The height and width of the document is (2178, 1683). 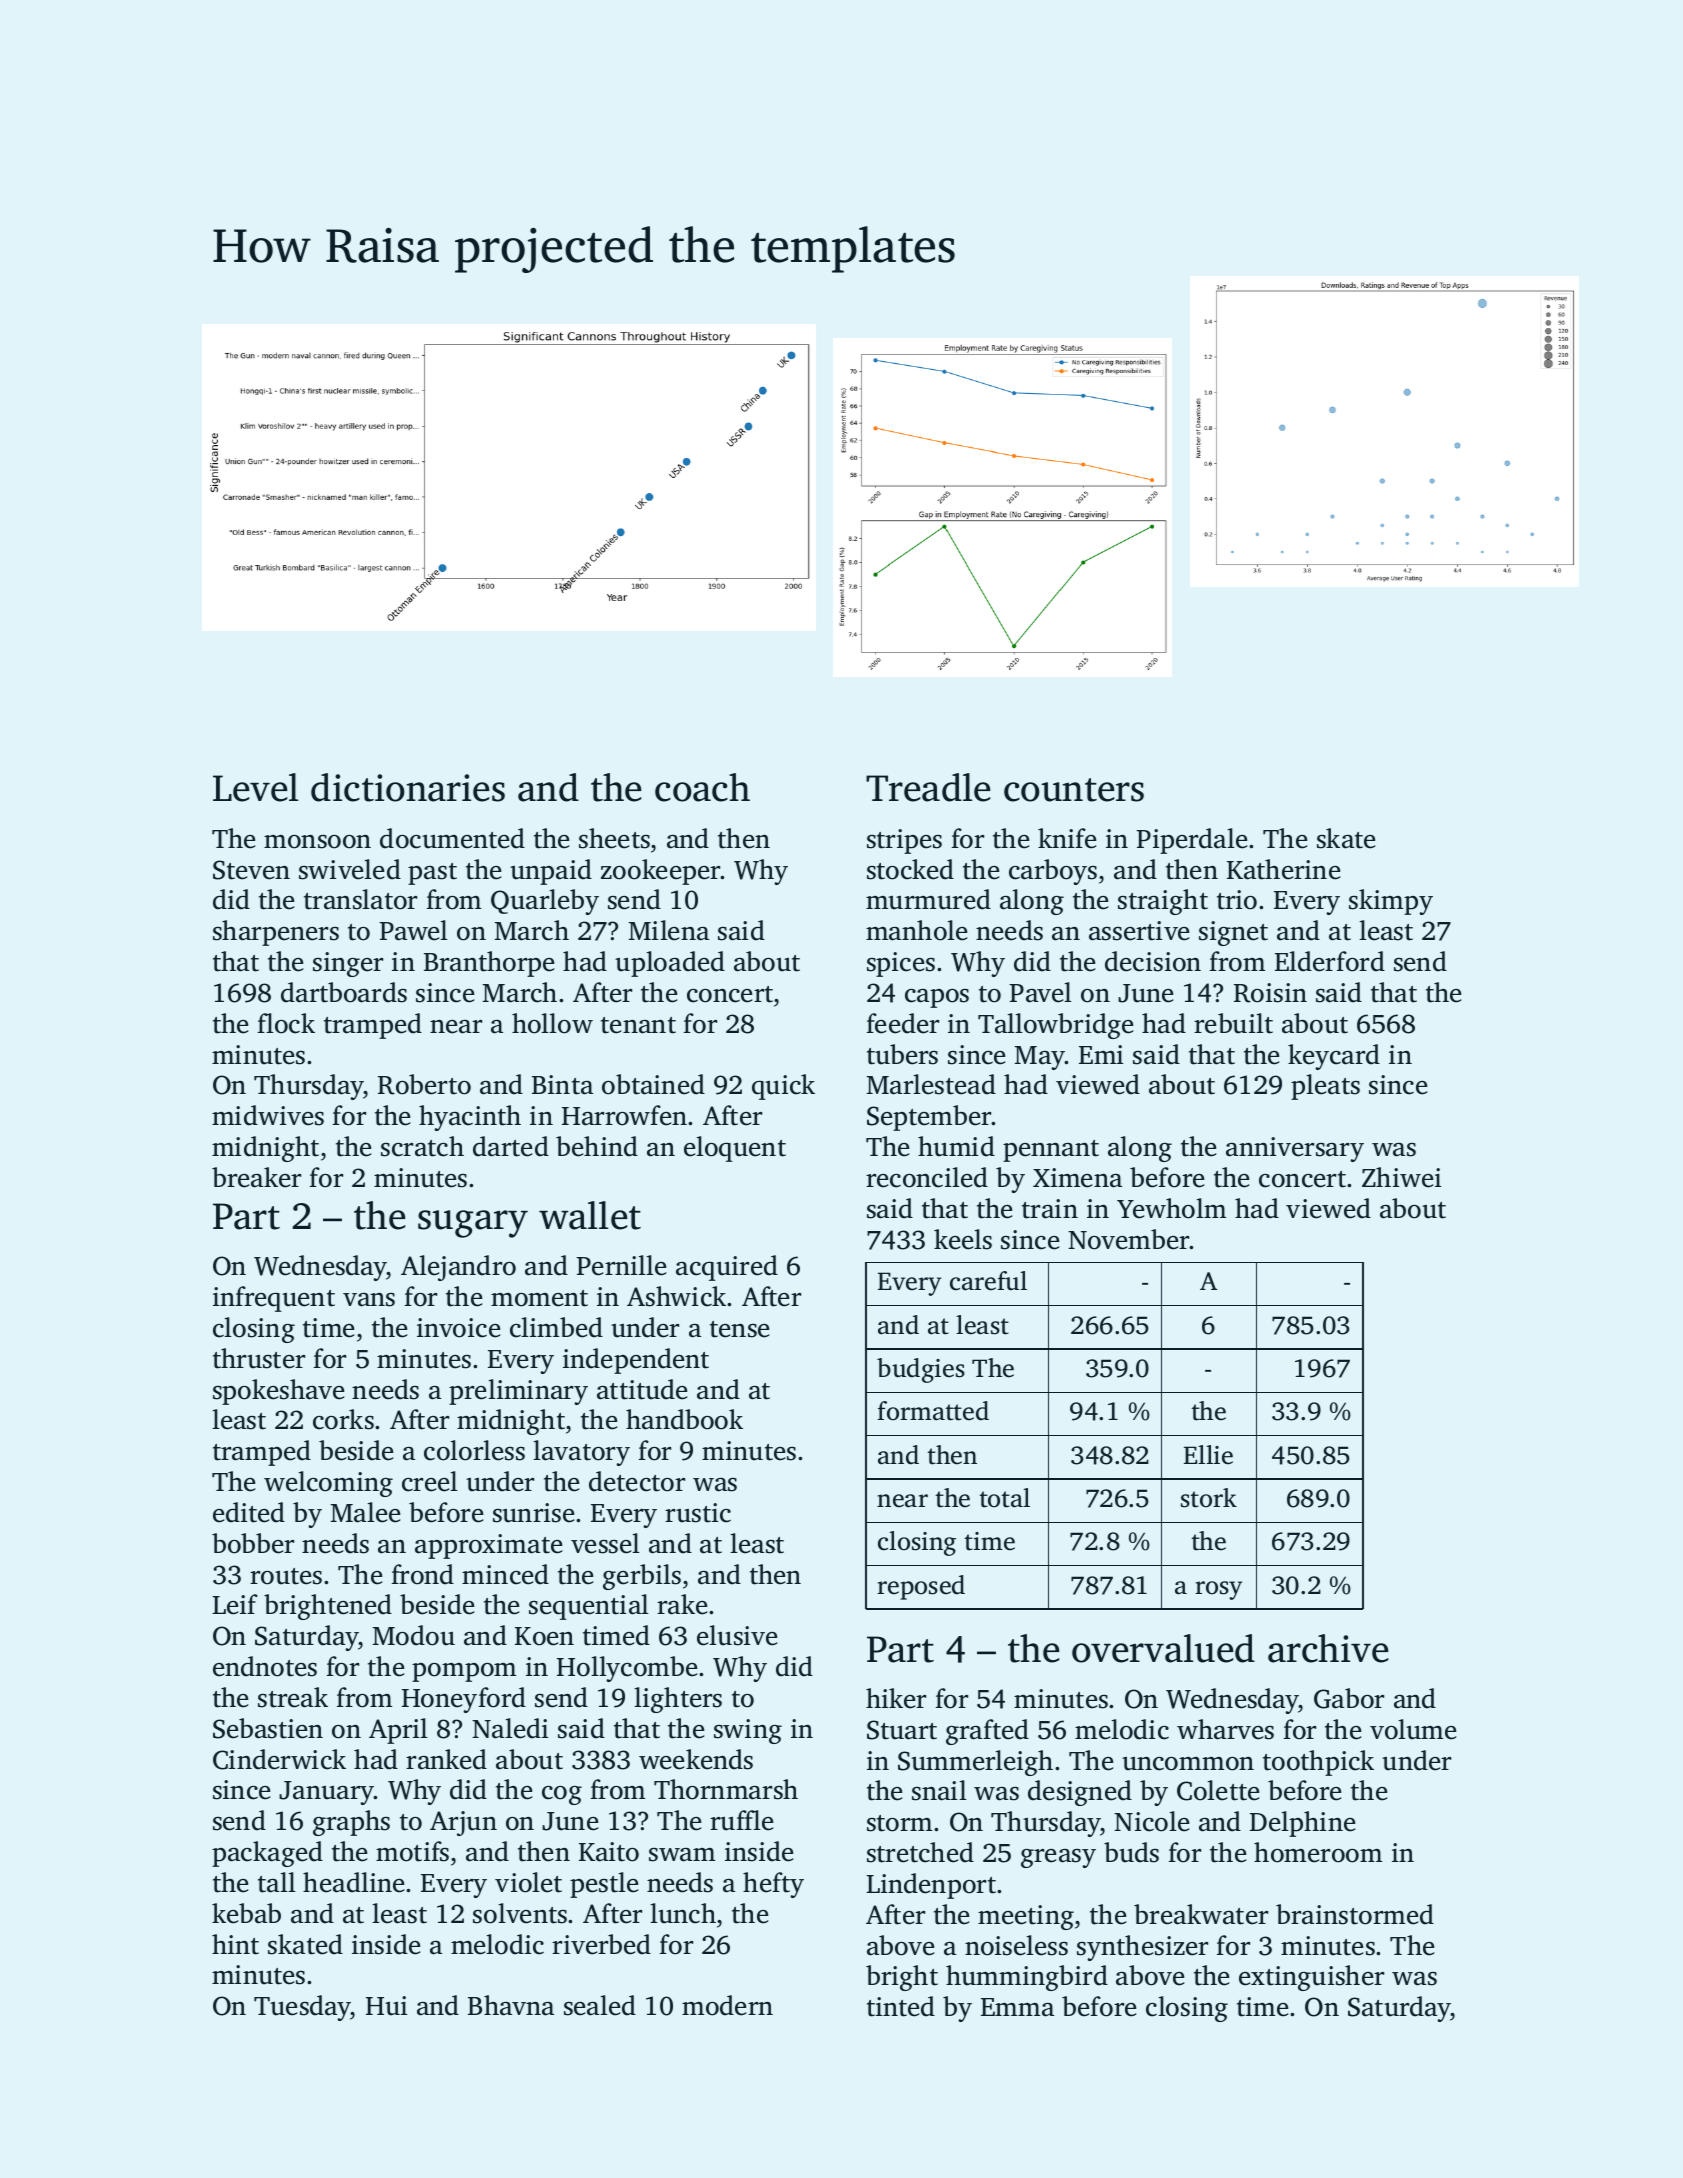 I want to click on Yewholm, so click(x=1171, y=1208).
